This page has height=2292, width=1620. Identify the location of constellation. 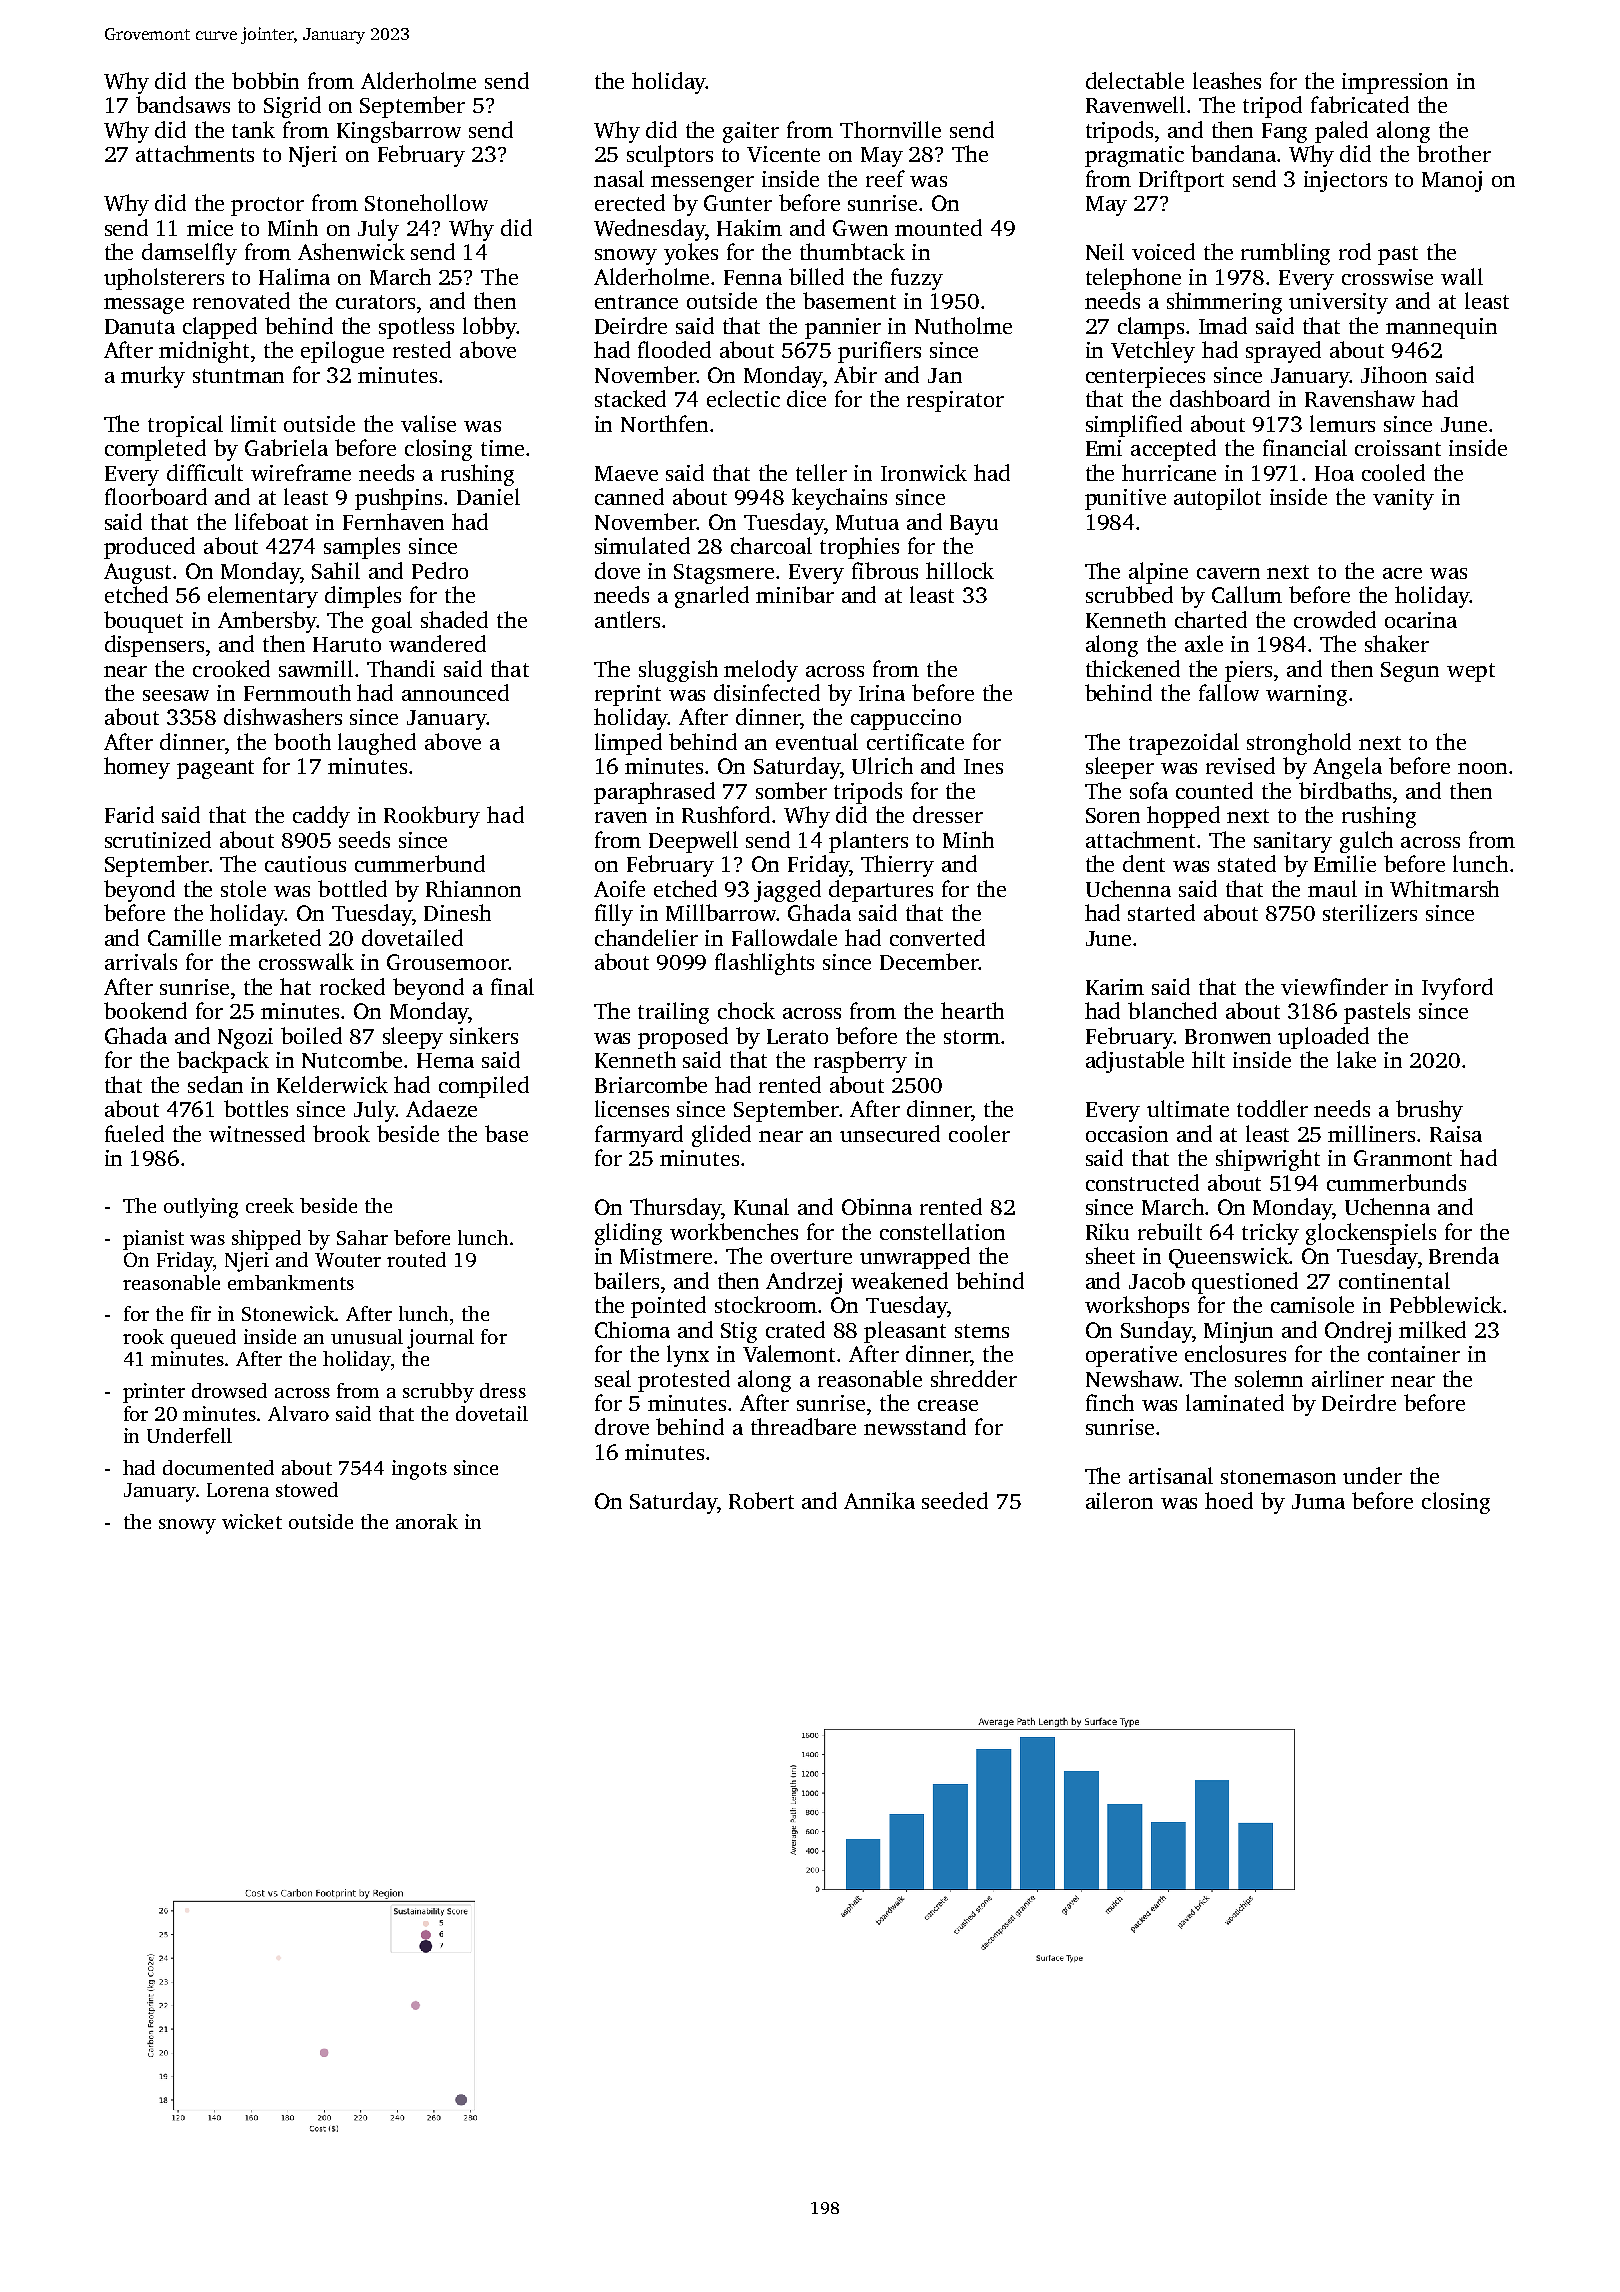
(942, 1231).
